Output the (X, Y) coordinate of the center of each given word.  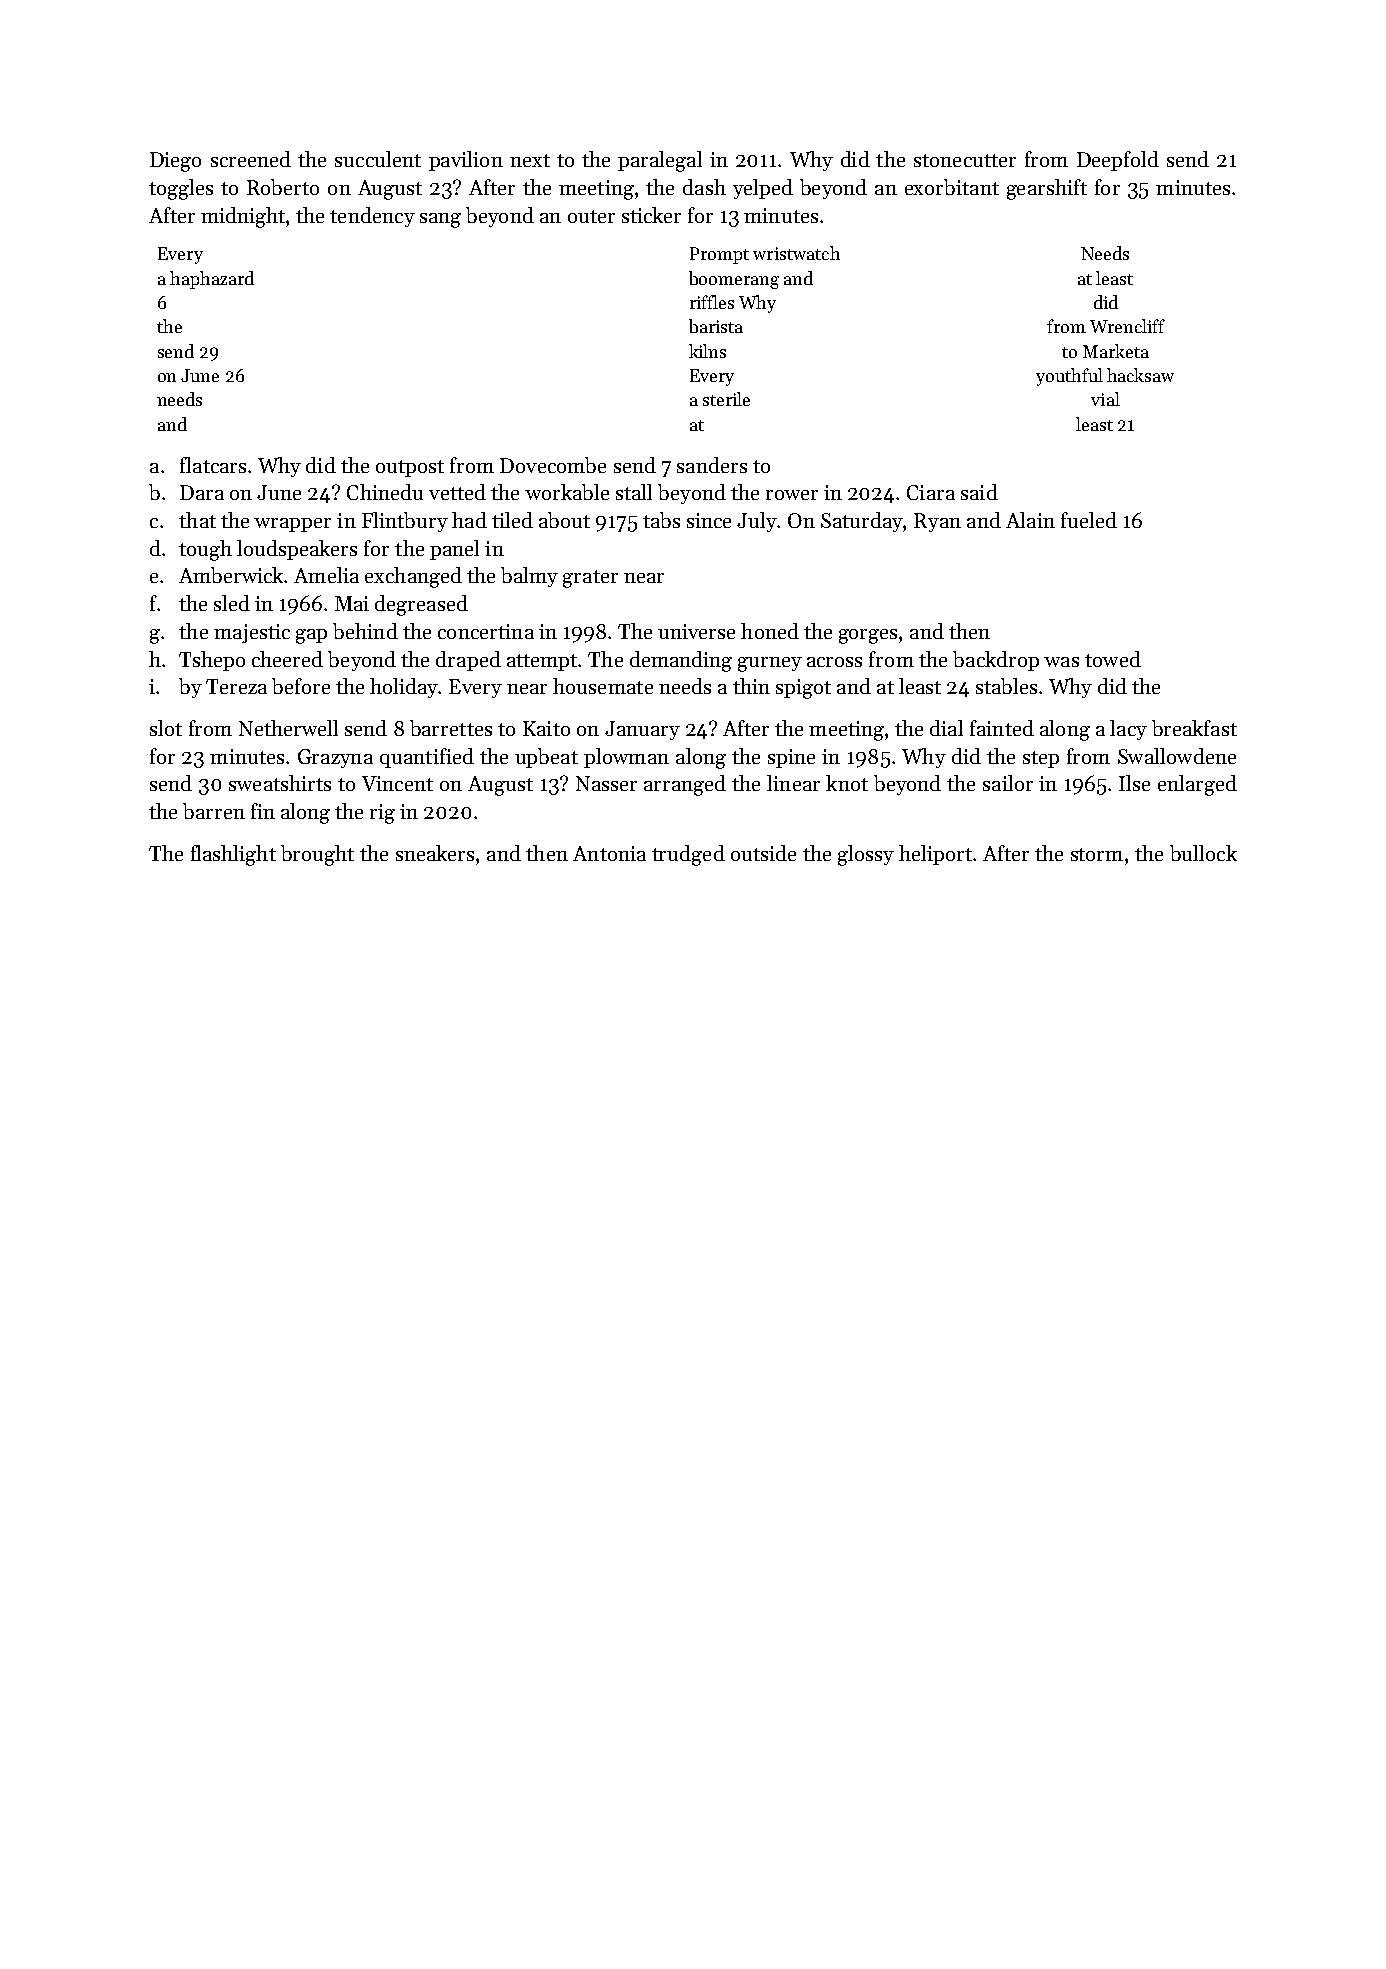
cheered (287, 659)
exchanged (413, 577)
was (1061, 662)
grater (590, 579)
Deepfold (1118, 161)
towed (1113, 659)
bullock (1203, 853)
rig (382, 814)
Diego (175, 162)
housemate (603, 686)
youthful (1069, 377)
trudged (688, 855)
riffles (712, 302)
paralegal (660, 161)
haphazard (212, 280)
